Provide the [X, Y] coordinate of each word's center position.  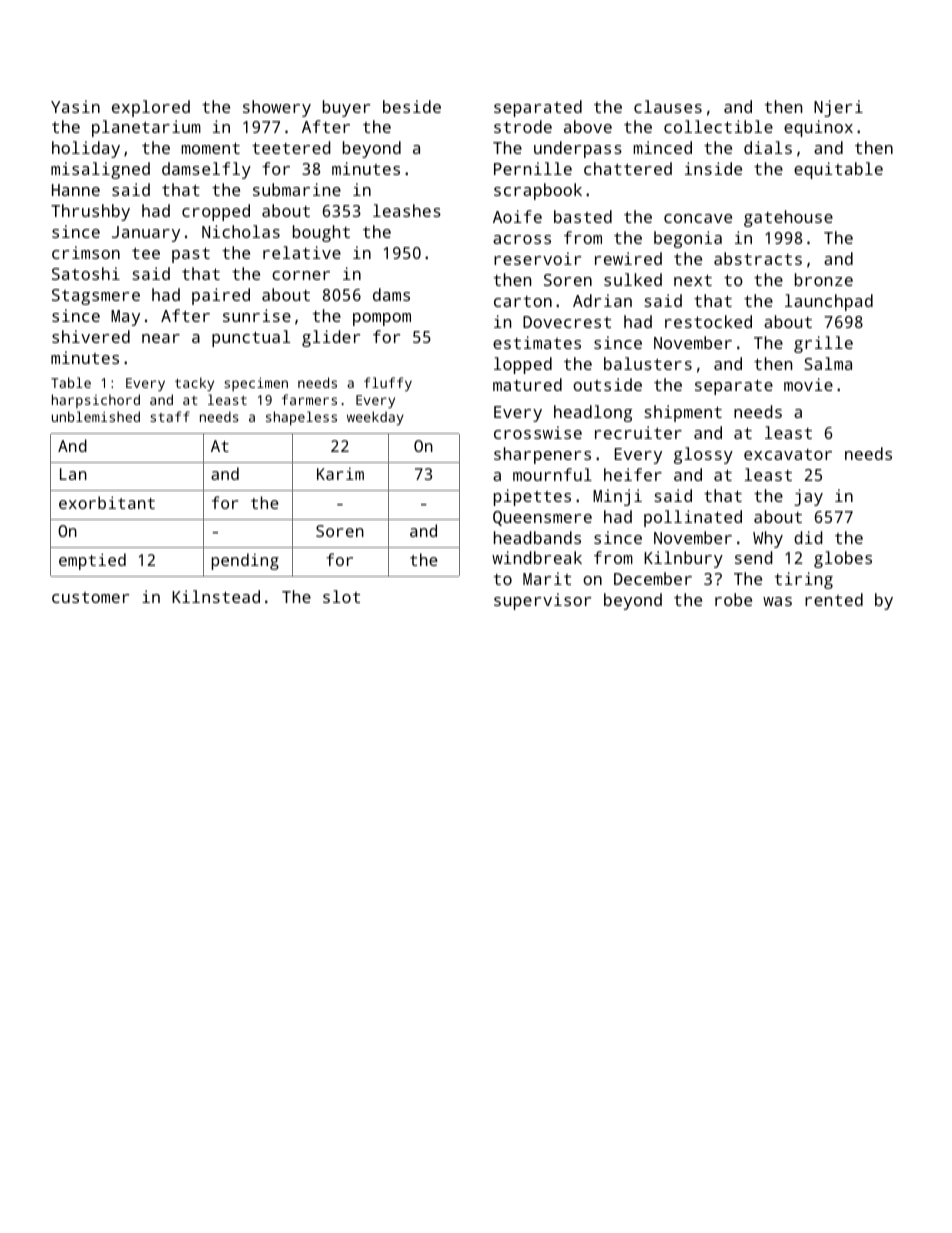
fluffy [388, 384]
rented [834, 599]
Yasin [75, 106]
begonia [688, 239]
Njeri [838, 108]
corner [301, 275]
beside [412, 106]
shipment [683, 413]
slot [341, 596]
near [161, 338]
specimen [256, 384]
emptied [92, 561]
